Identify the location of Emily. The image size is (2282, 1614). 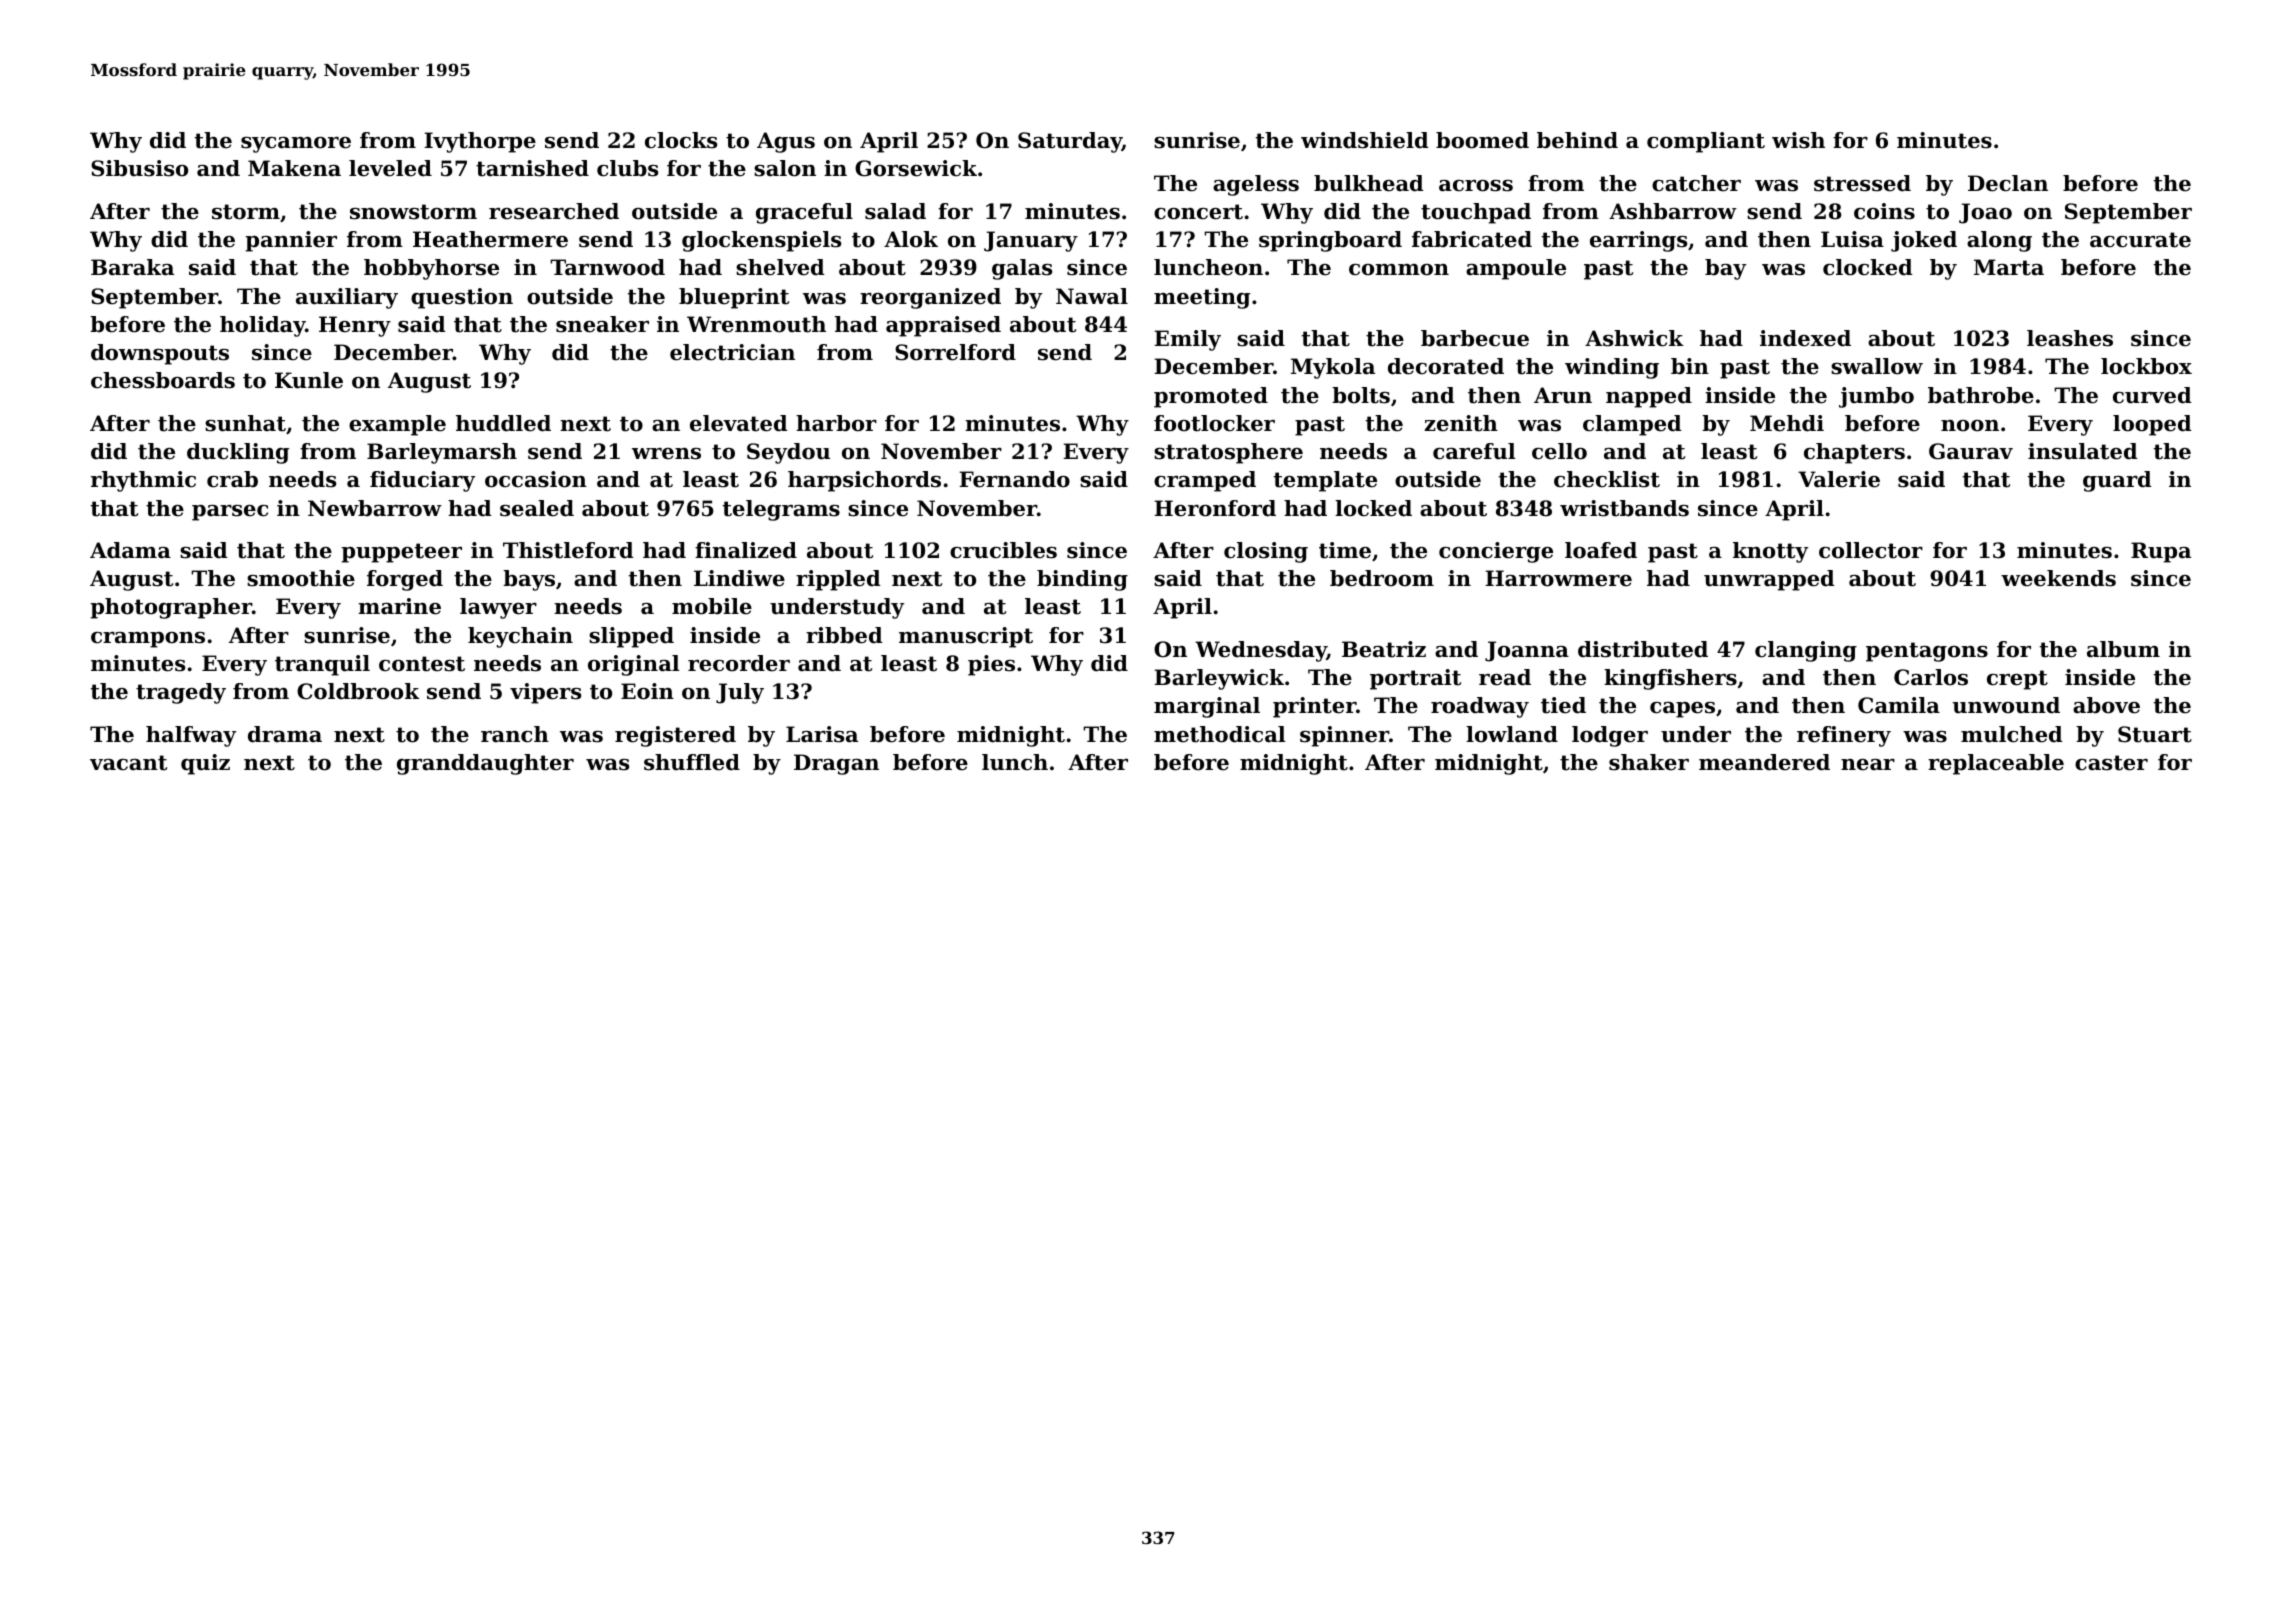
(1187, 340).
